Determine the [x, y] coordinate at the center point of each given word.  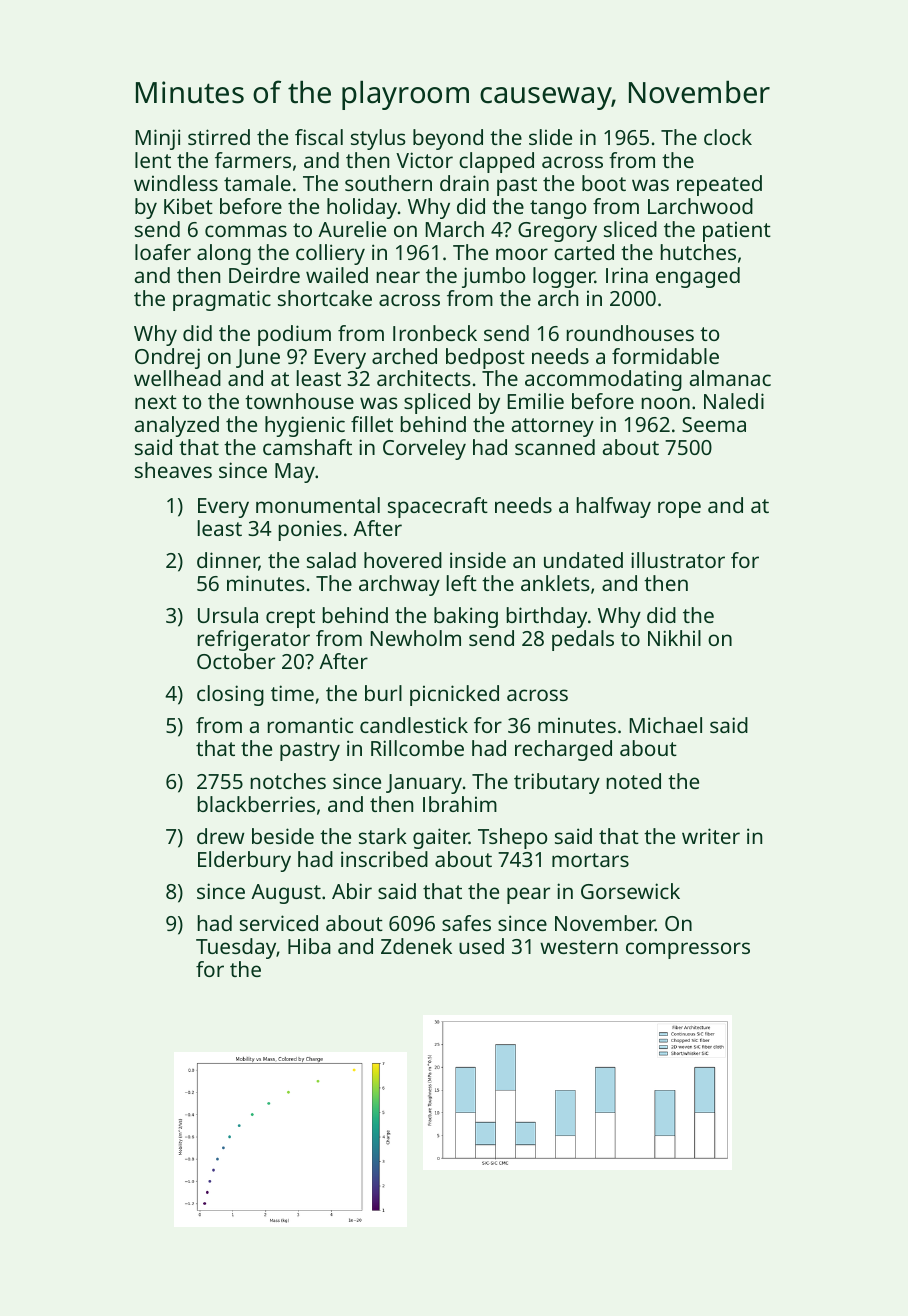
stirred [219, 137]
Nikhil [674, 638]
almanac [730, 378]
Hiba [309, 946]
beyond [448, 139]
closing [230, 695]
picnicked [454, 695]
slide [550, 137]
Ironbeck [435, 333]
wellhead [177, 378]
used [481, 946]
